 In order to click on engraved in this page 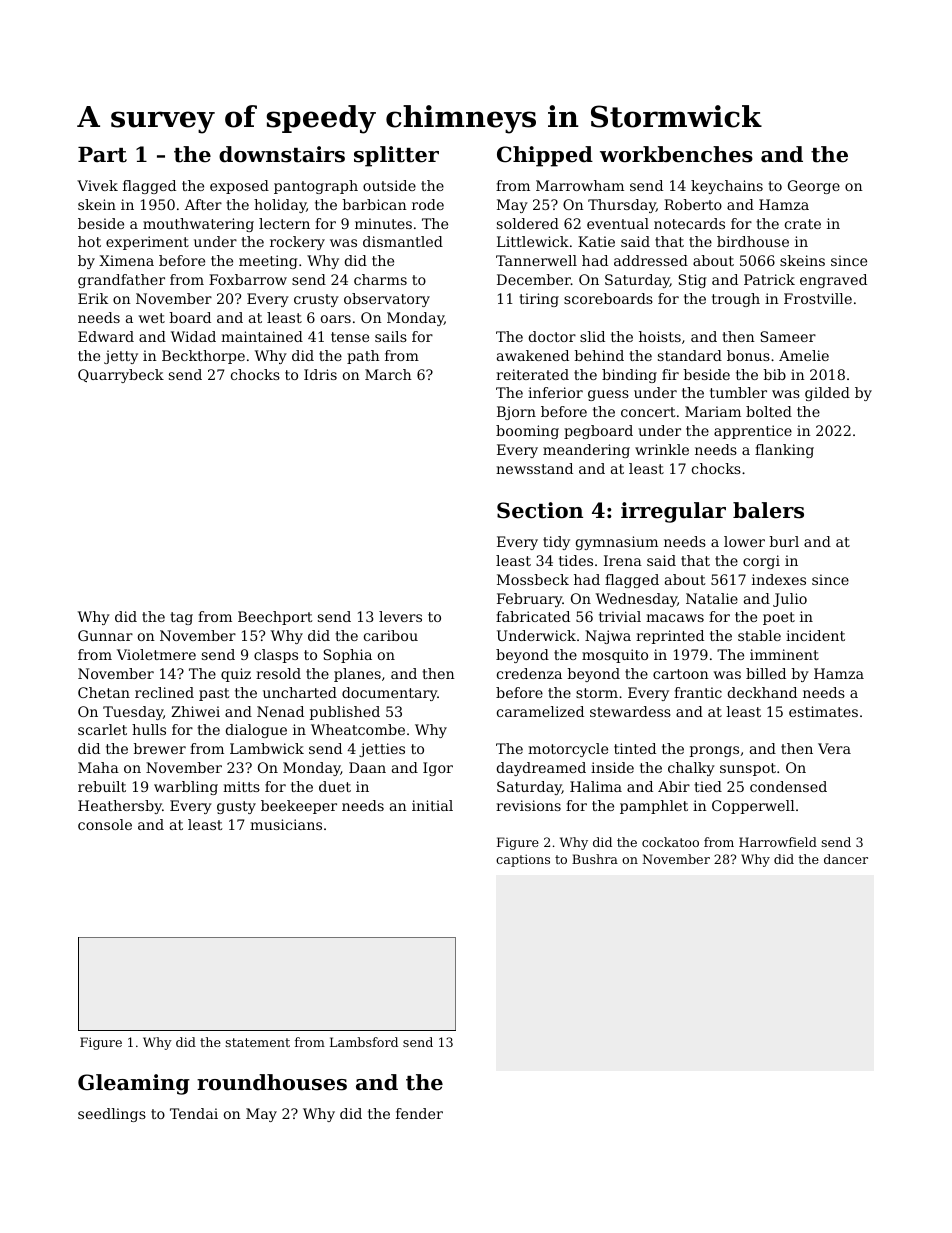, I will do `click(833, 281)`.
